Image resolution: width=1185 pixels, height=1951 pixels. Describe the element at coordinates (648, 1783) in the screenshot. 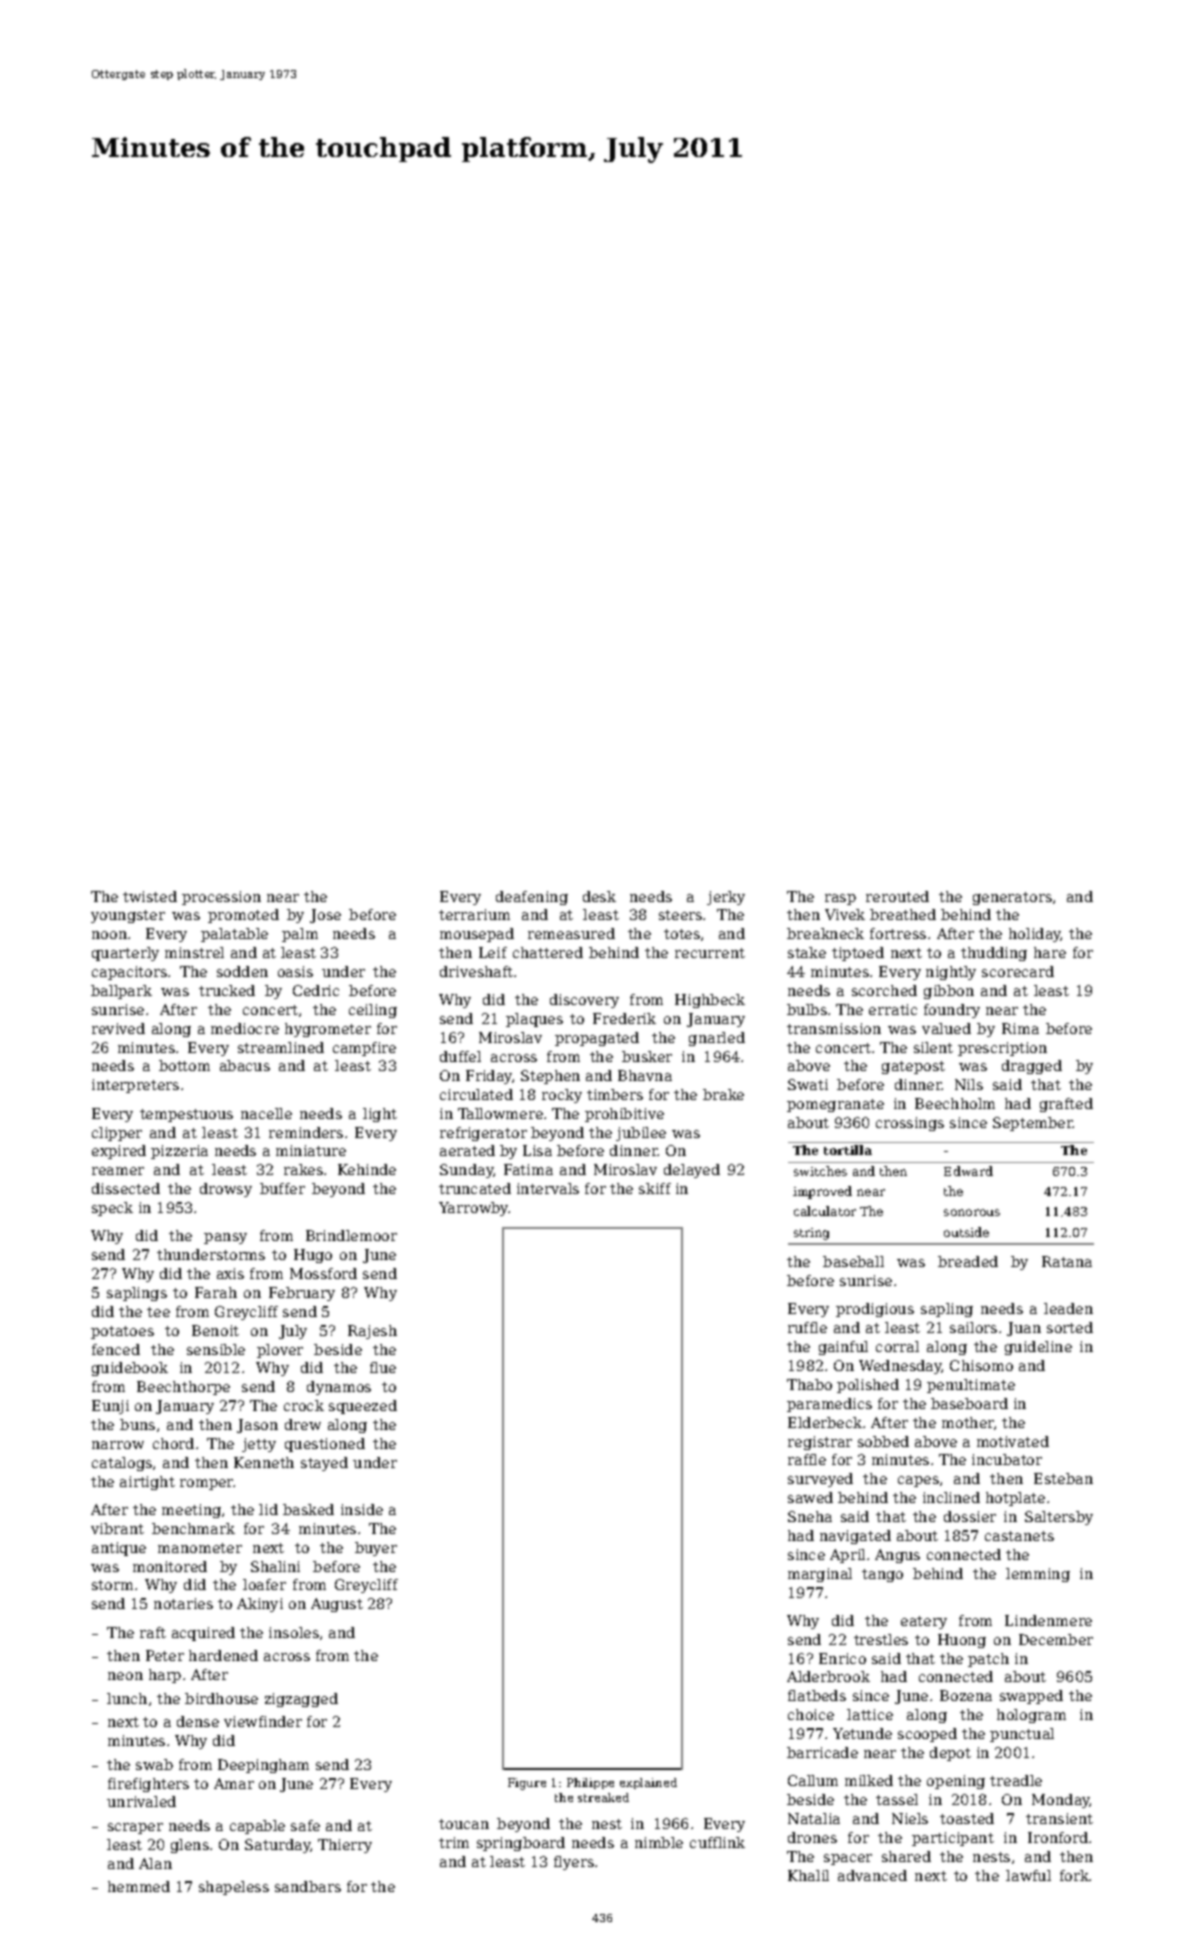

I see `explained` at that location.
